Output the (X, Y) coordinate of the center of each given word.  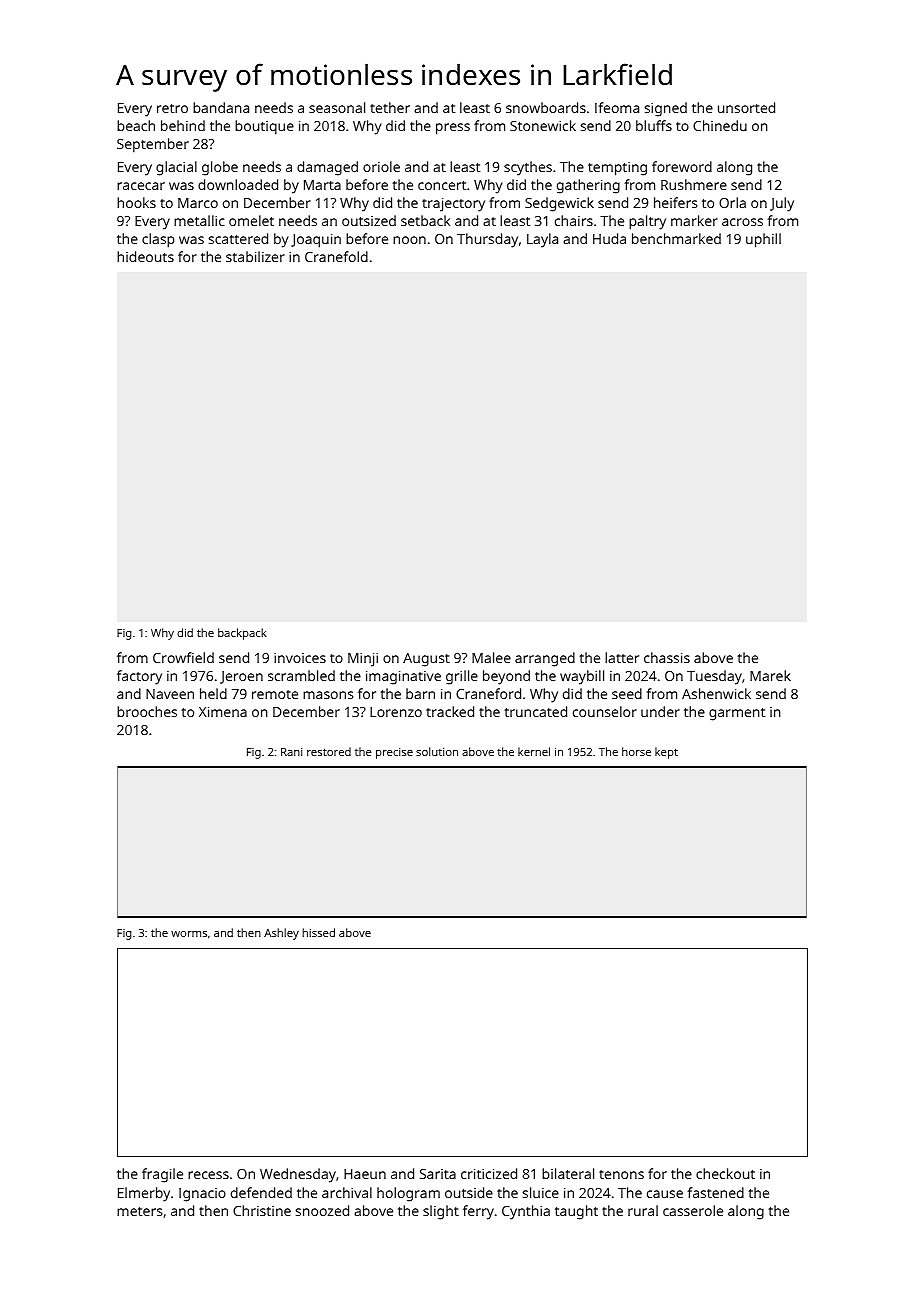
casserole (693, 1210)
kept (666, 753)
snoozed (322, 1210)
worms (189, 934)
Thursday (487, 240)
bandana (221, 107)
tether (390, 107)
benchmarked (676, 238)
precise (394, 753)
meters (139, 1211)
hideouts (145, 256)
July (782, 204)
